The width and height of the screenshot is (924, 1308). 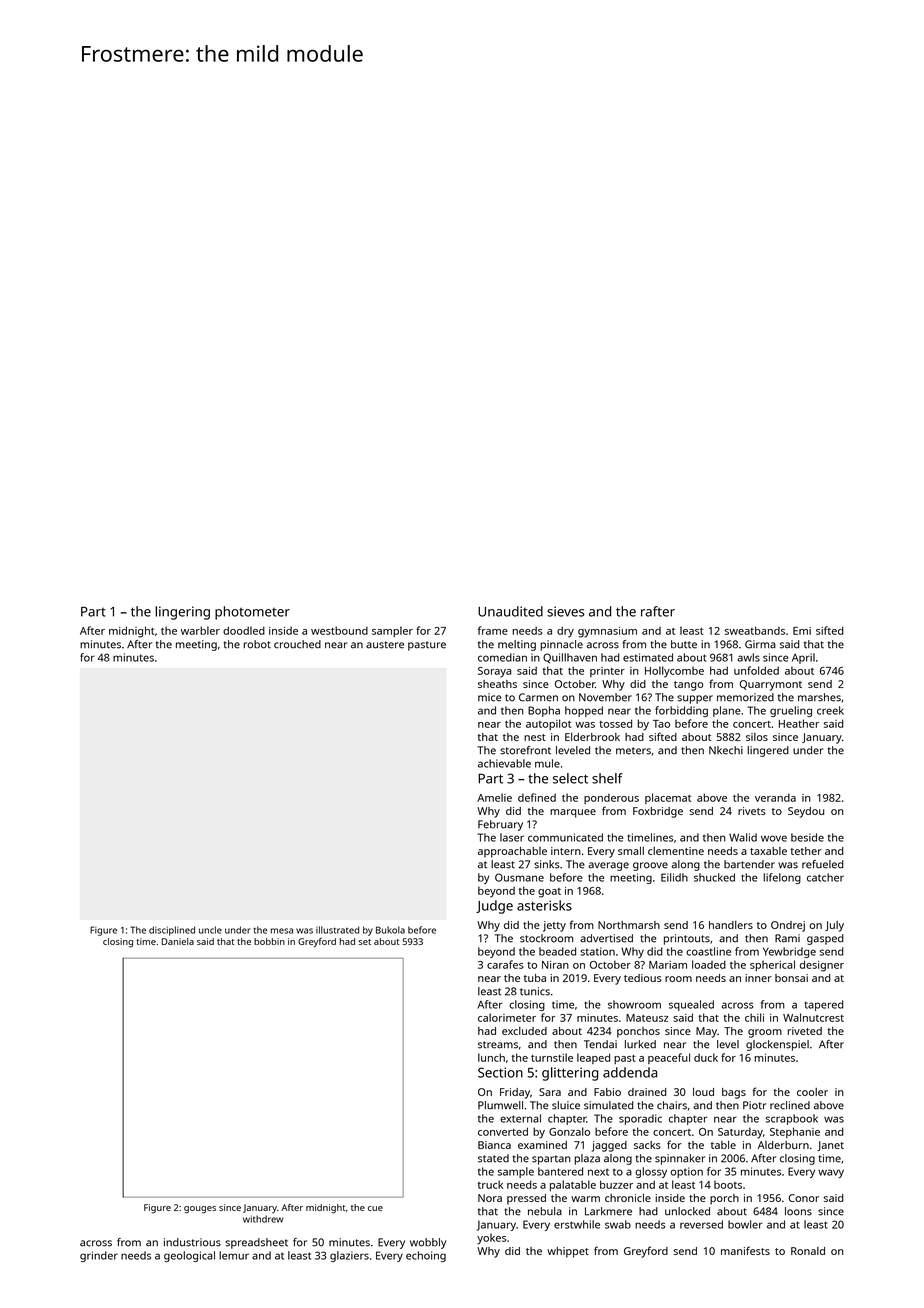 What do you see at coordinates (507, 1017) in the screenshot?
I see `calorimeter` at bounding box center [507, 1017].
